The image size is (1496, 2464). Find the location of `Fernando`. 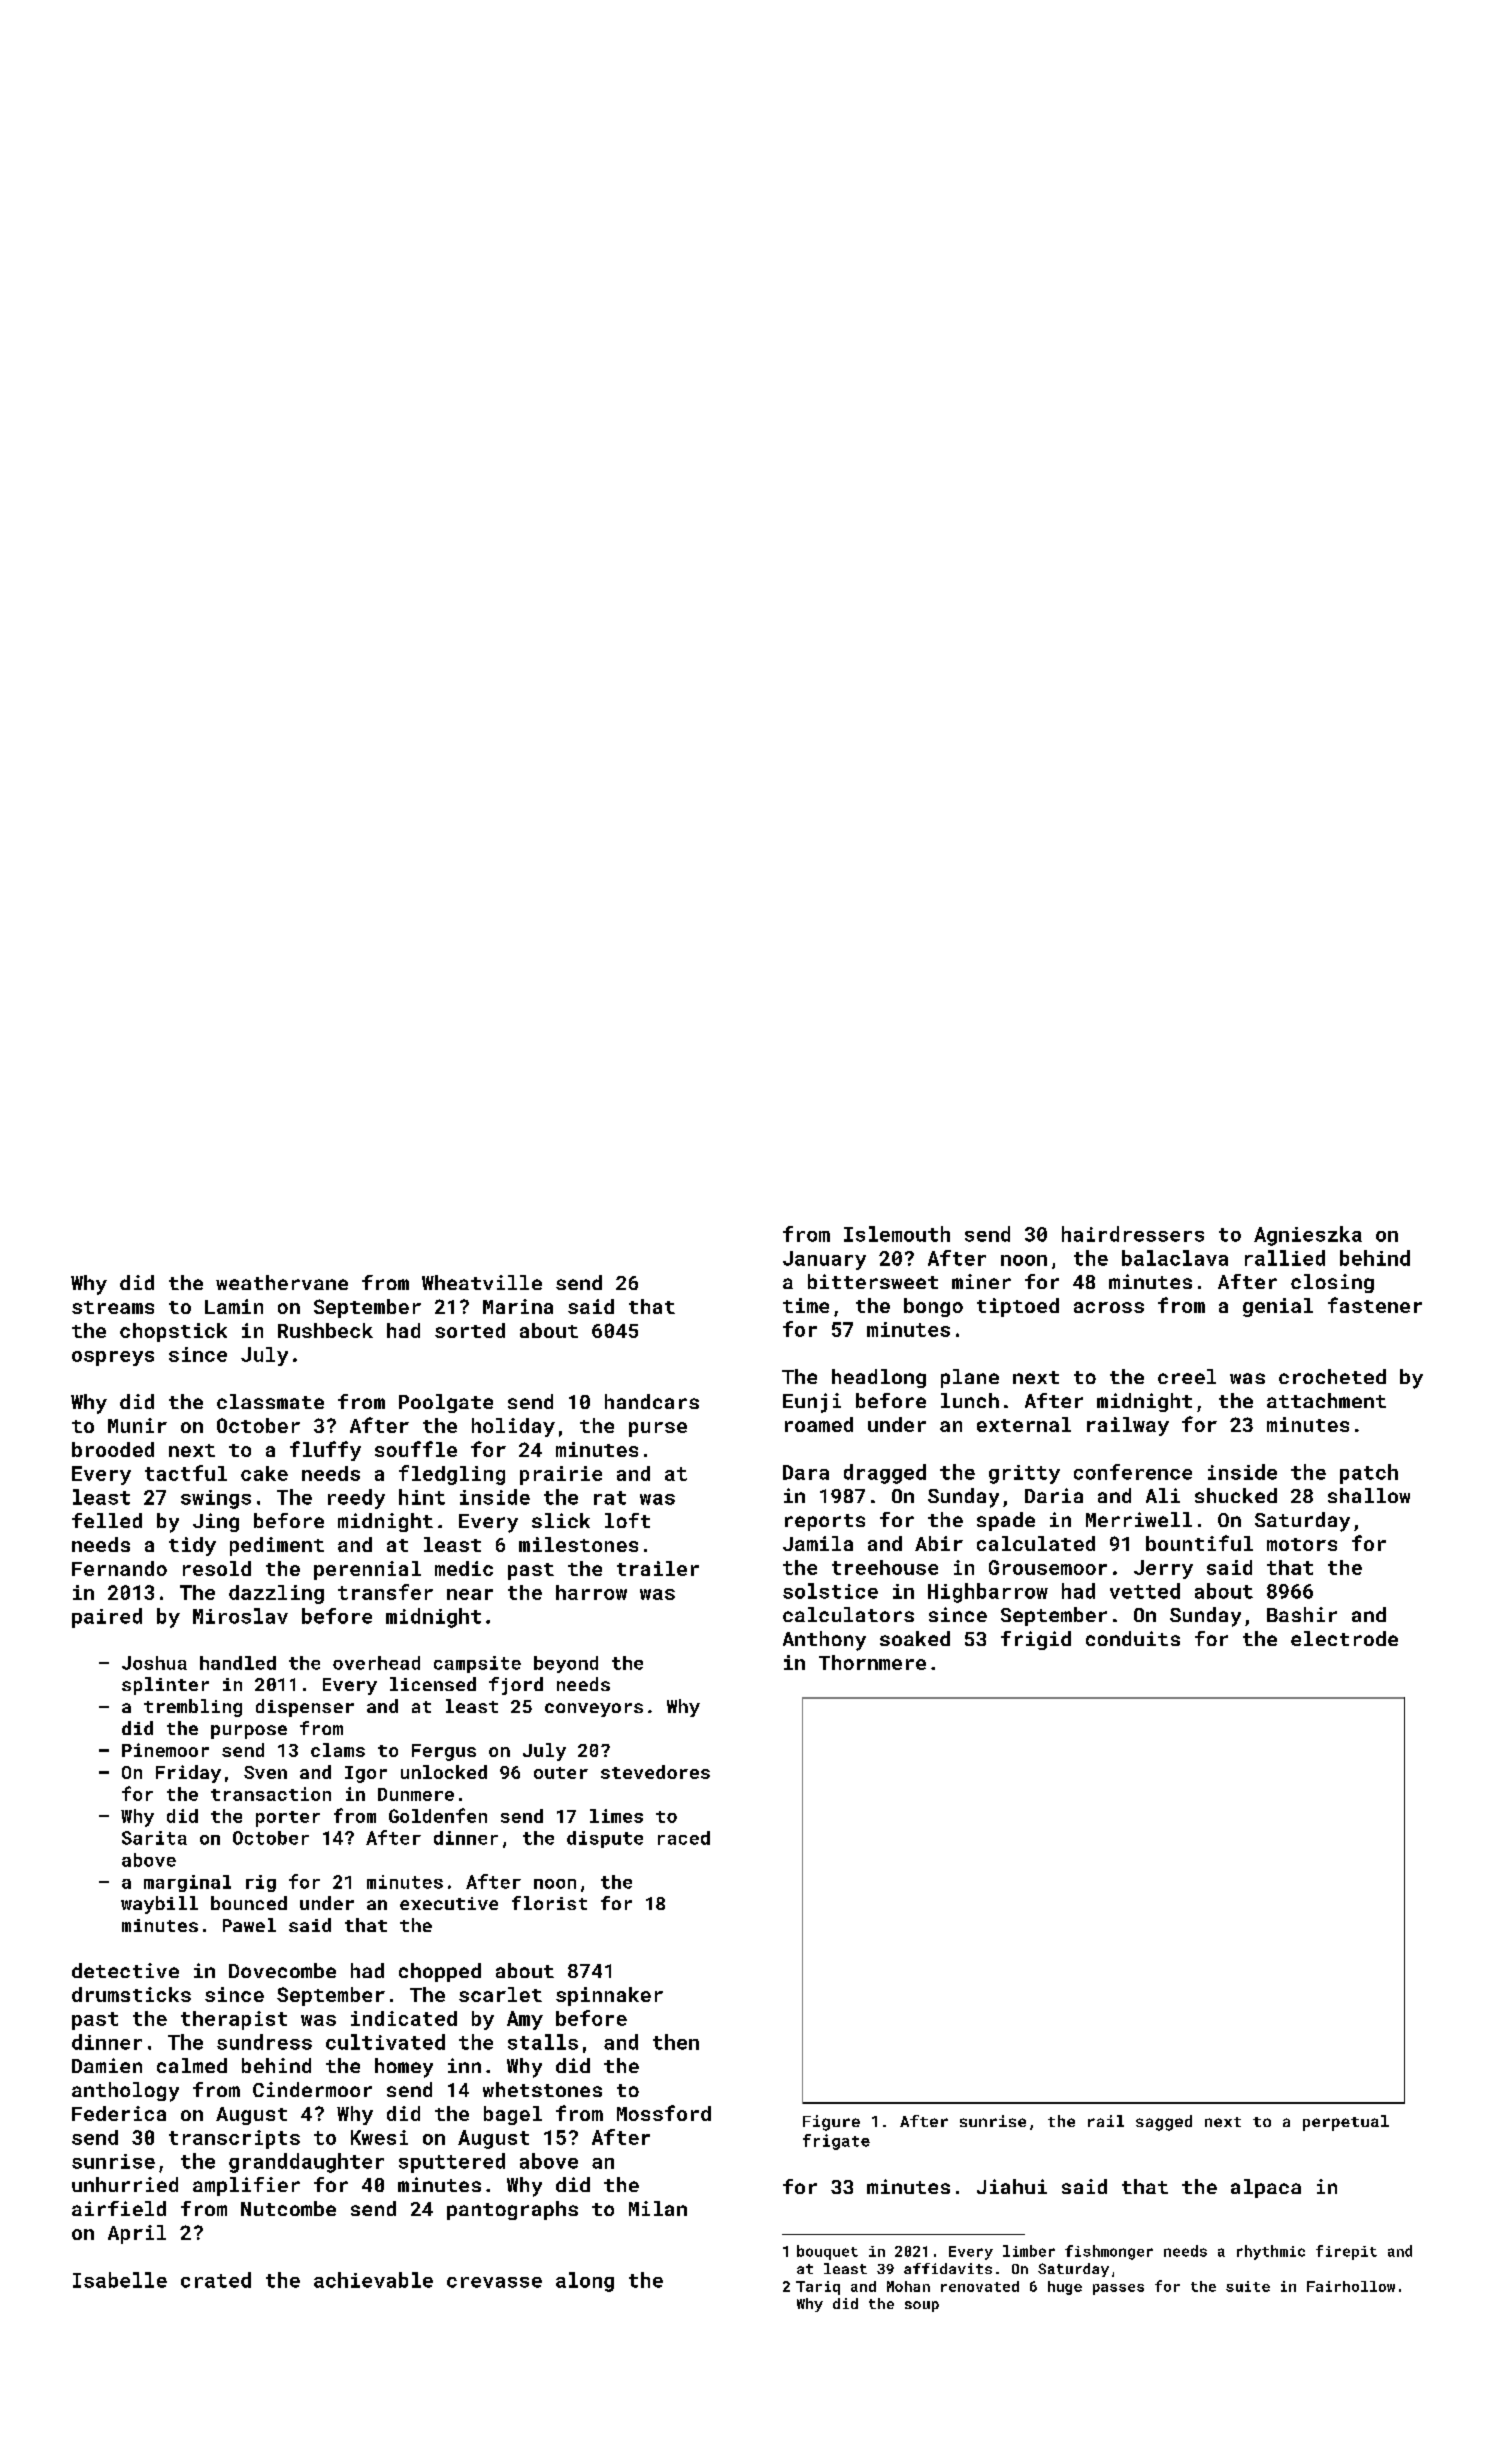

Fernando is located at coordinates (119, 1568).
